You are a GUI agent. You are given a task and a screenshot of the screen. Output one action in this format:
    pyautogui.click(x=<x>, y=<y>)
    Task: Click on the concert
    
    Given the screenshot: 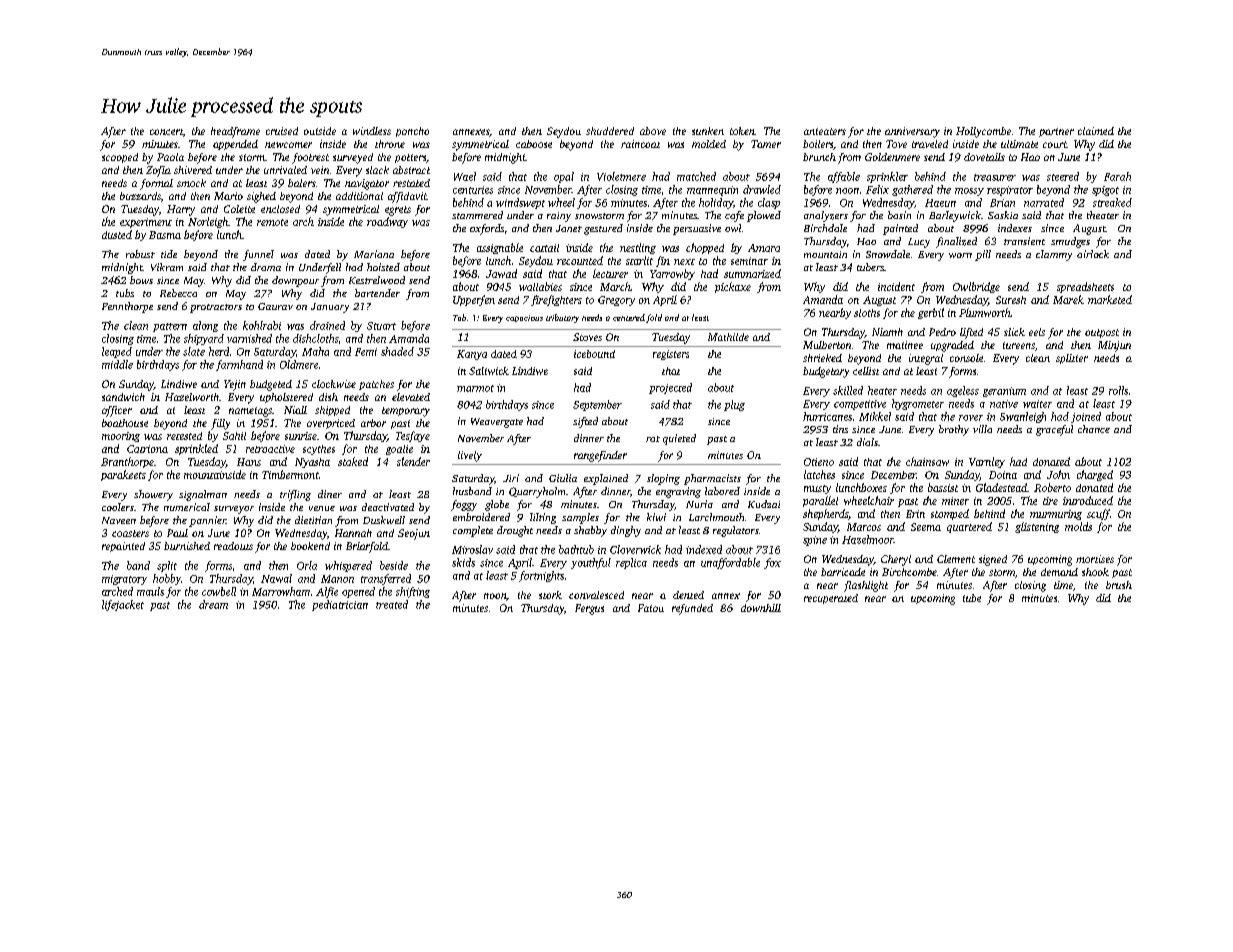 What is the action you would take?
    pyautogui.click(x=166, y=132)
